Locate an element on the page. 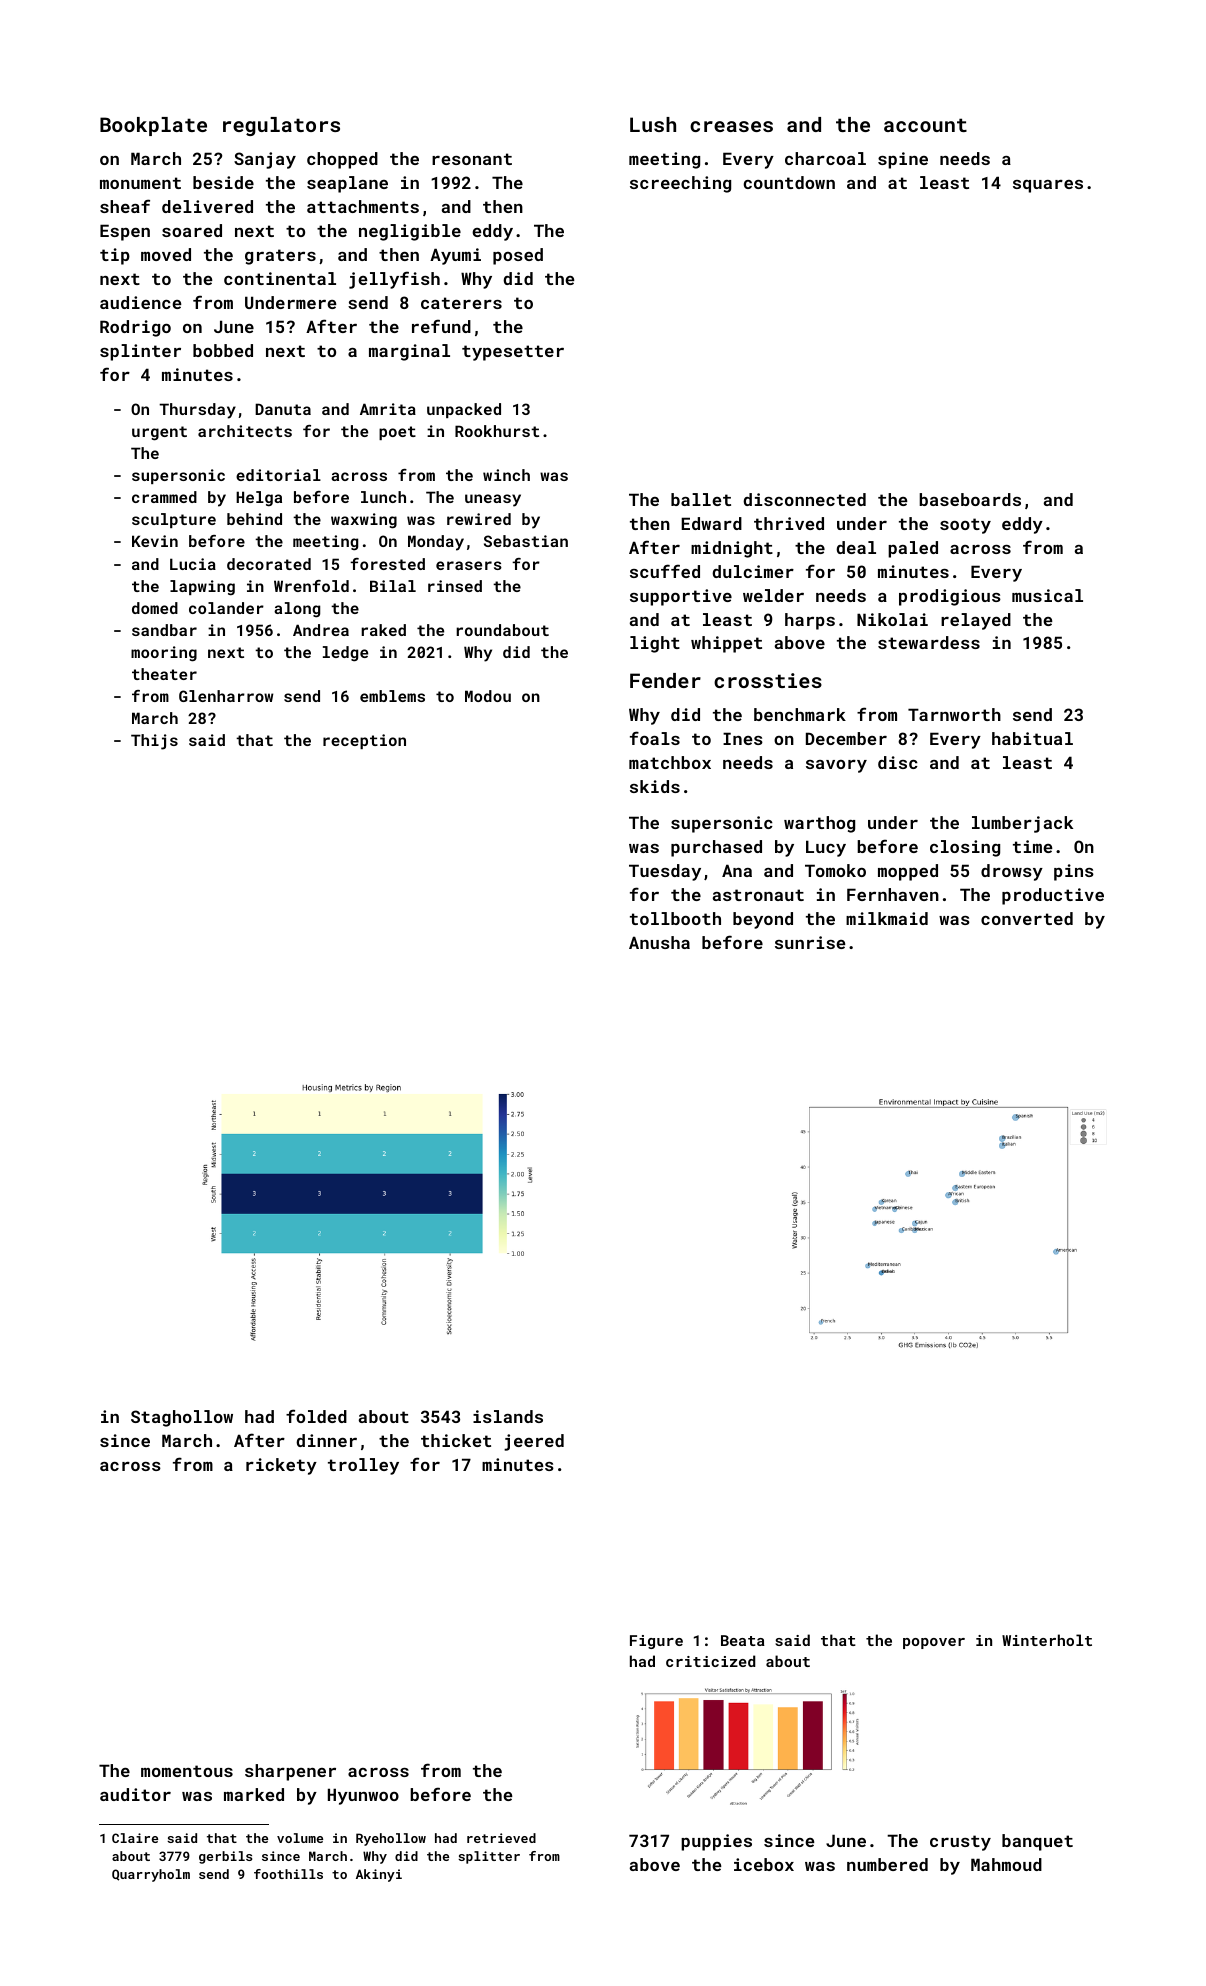  banquet is located at coordinates (1037, 1842).
